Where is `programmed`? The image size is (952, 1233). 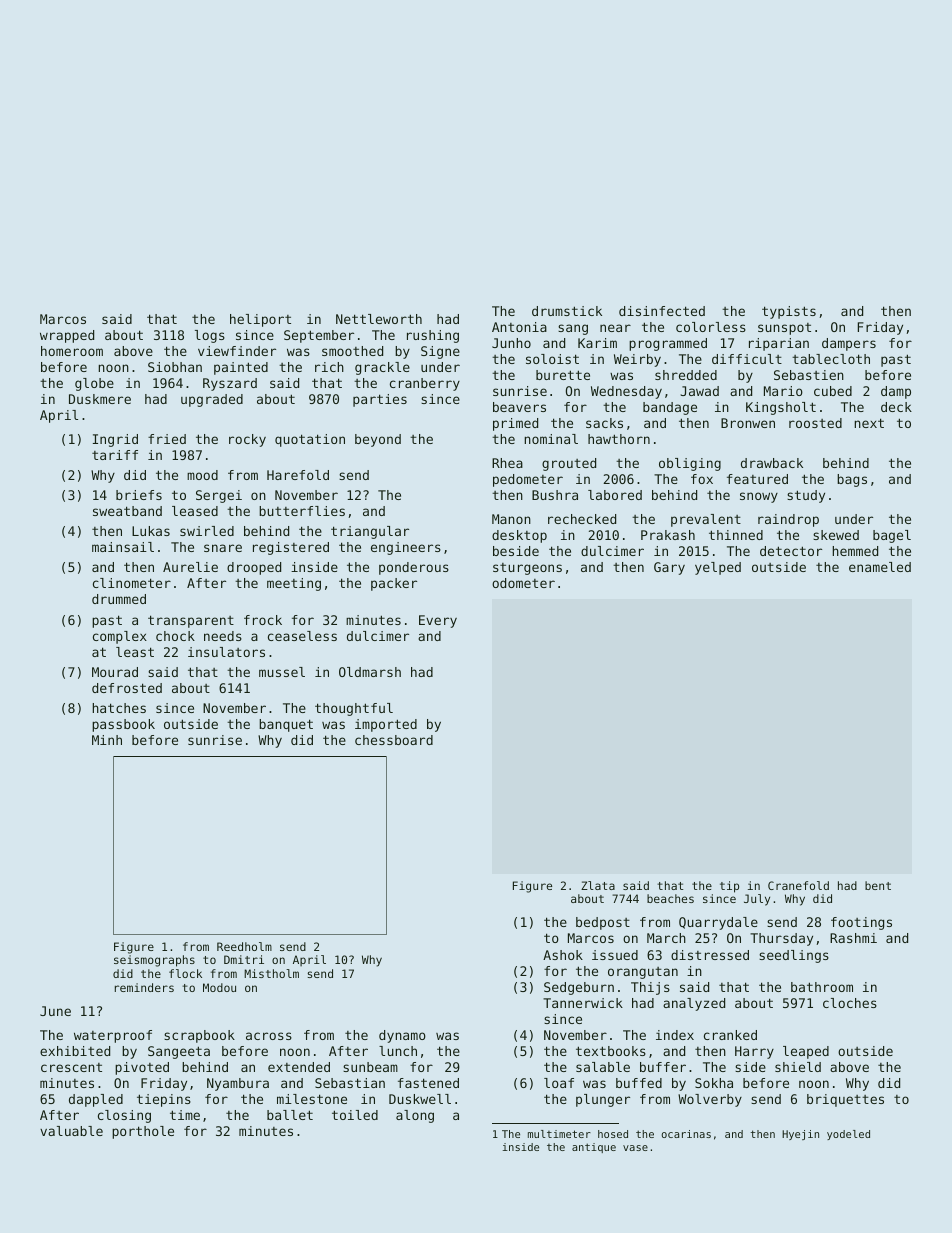
programmed is located at coordinates (668, 344).
